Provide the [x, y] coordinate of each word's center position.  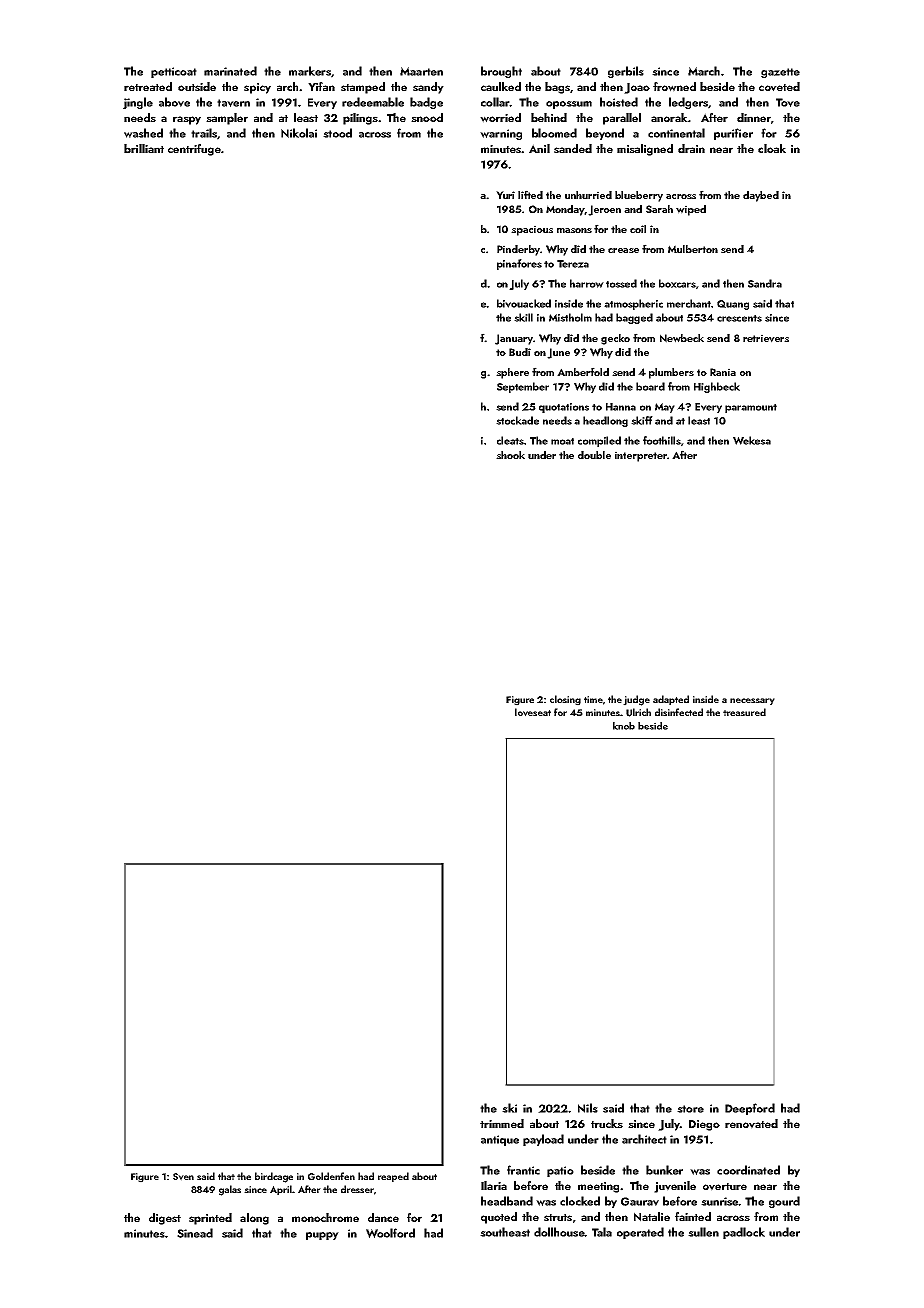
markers [310, 71]
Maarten [421, 71]
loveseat [533, 712]
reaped [393, 1177]
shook [510, 455]
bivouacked [524, 303]
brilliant [144, 148]
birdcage [274, 1177]
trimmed [502, 1123]
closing [565, 700]
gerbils [626, 72]
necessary [752, 701]
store [690, 1109]
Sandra [765, 283]
